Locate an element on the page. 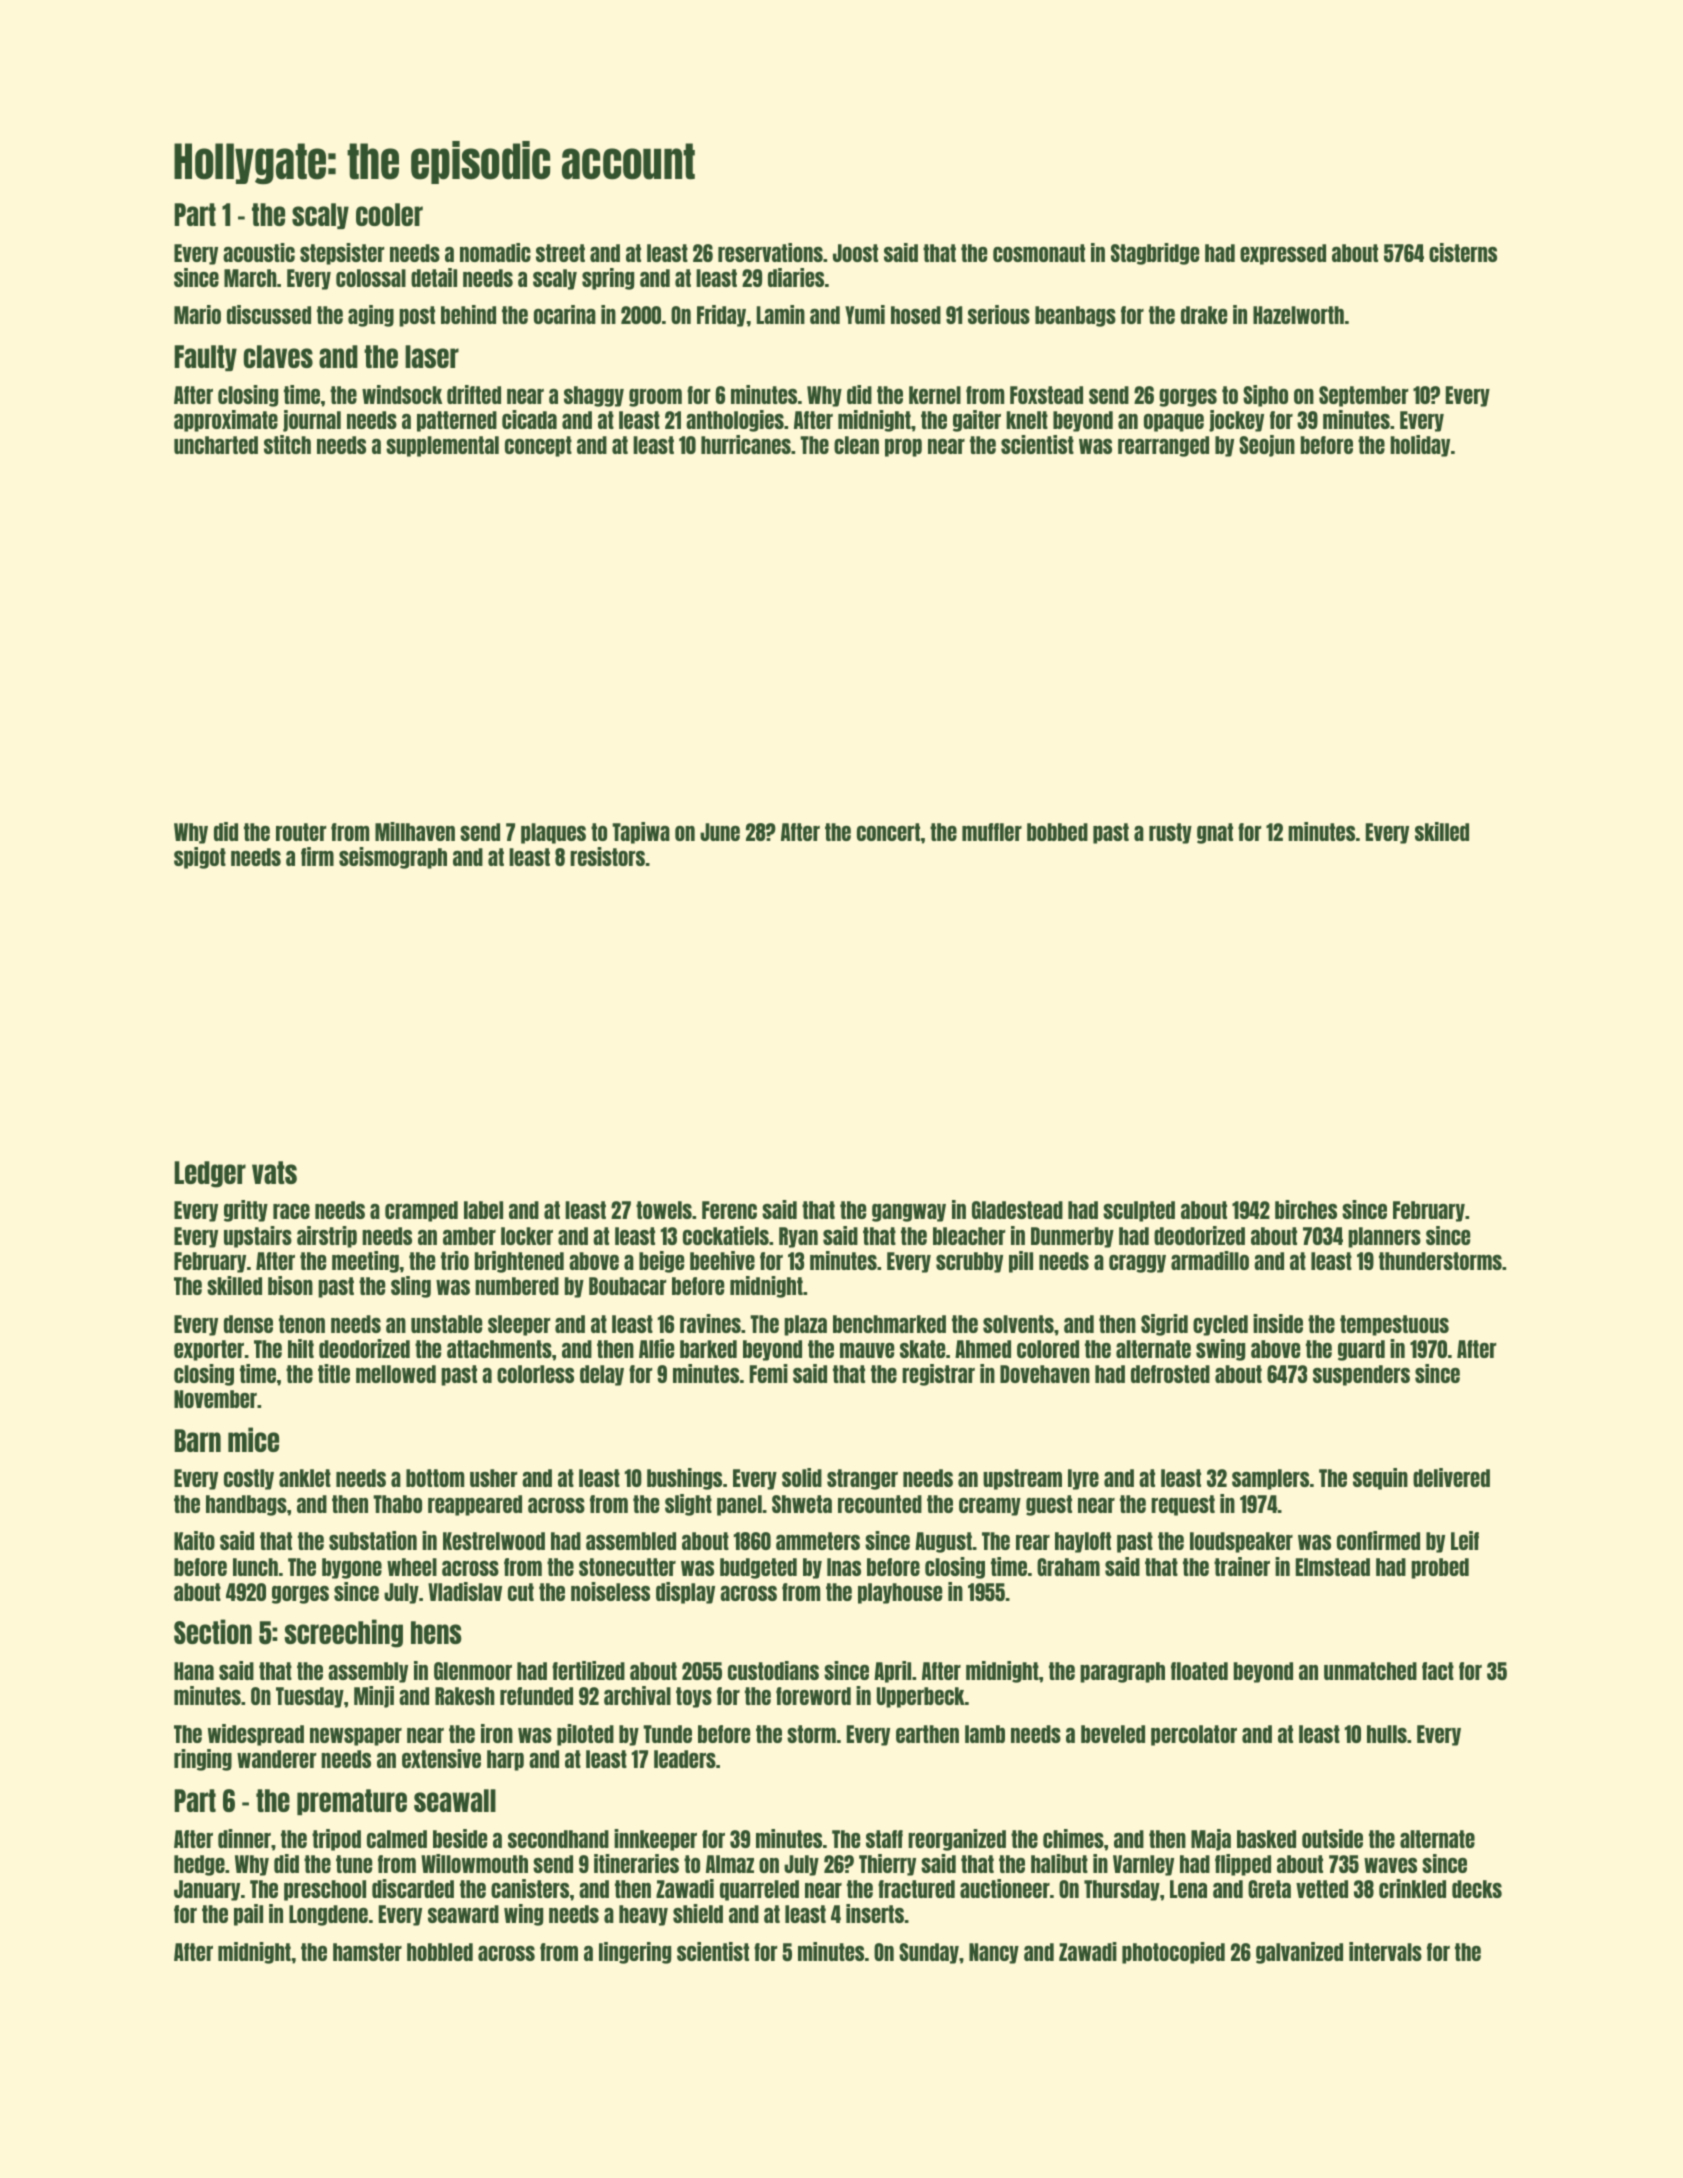 The width and height of the page is (1683, 2178). pail is located at coordinates (248, 1915).
